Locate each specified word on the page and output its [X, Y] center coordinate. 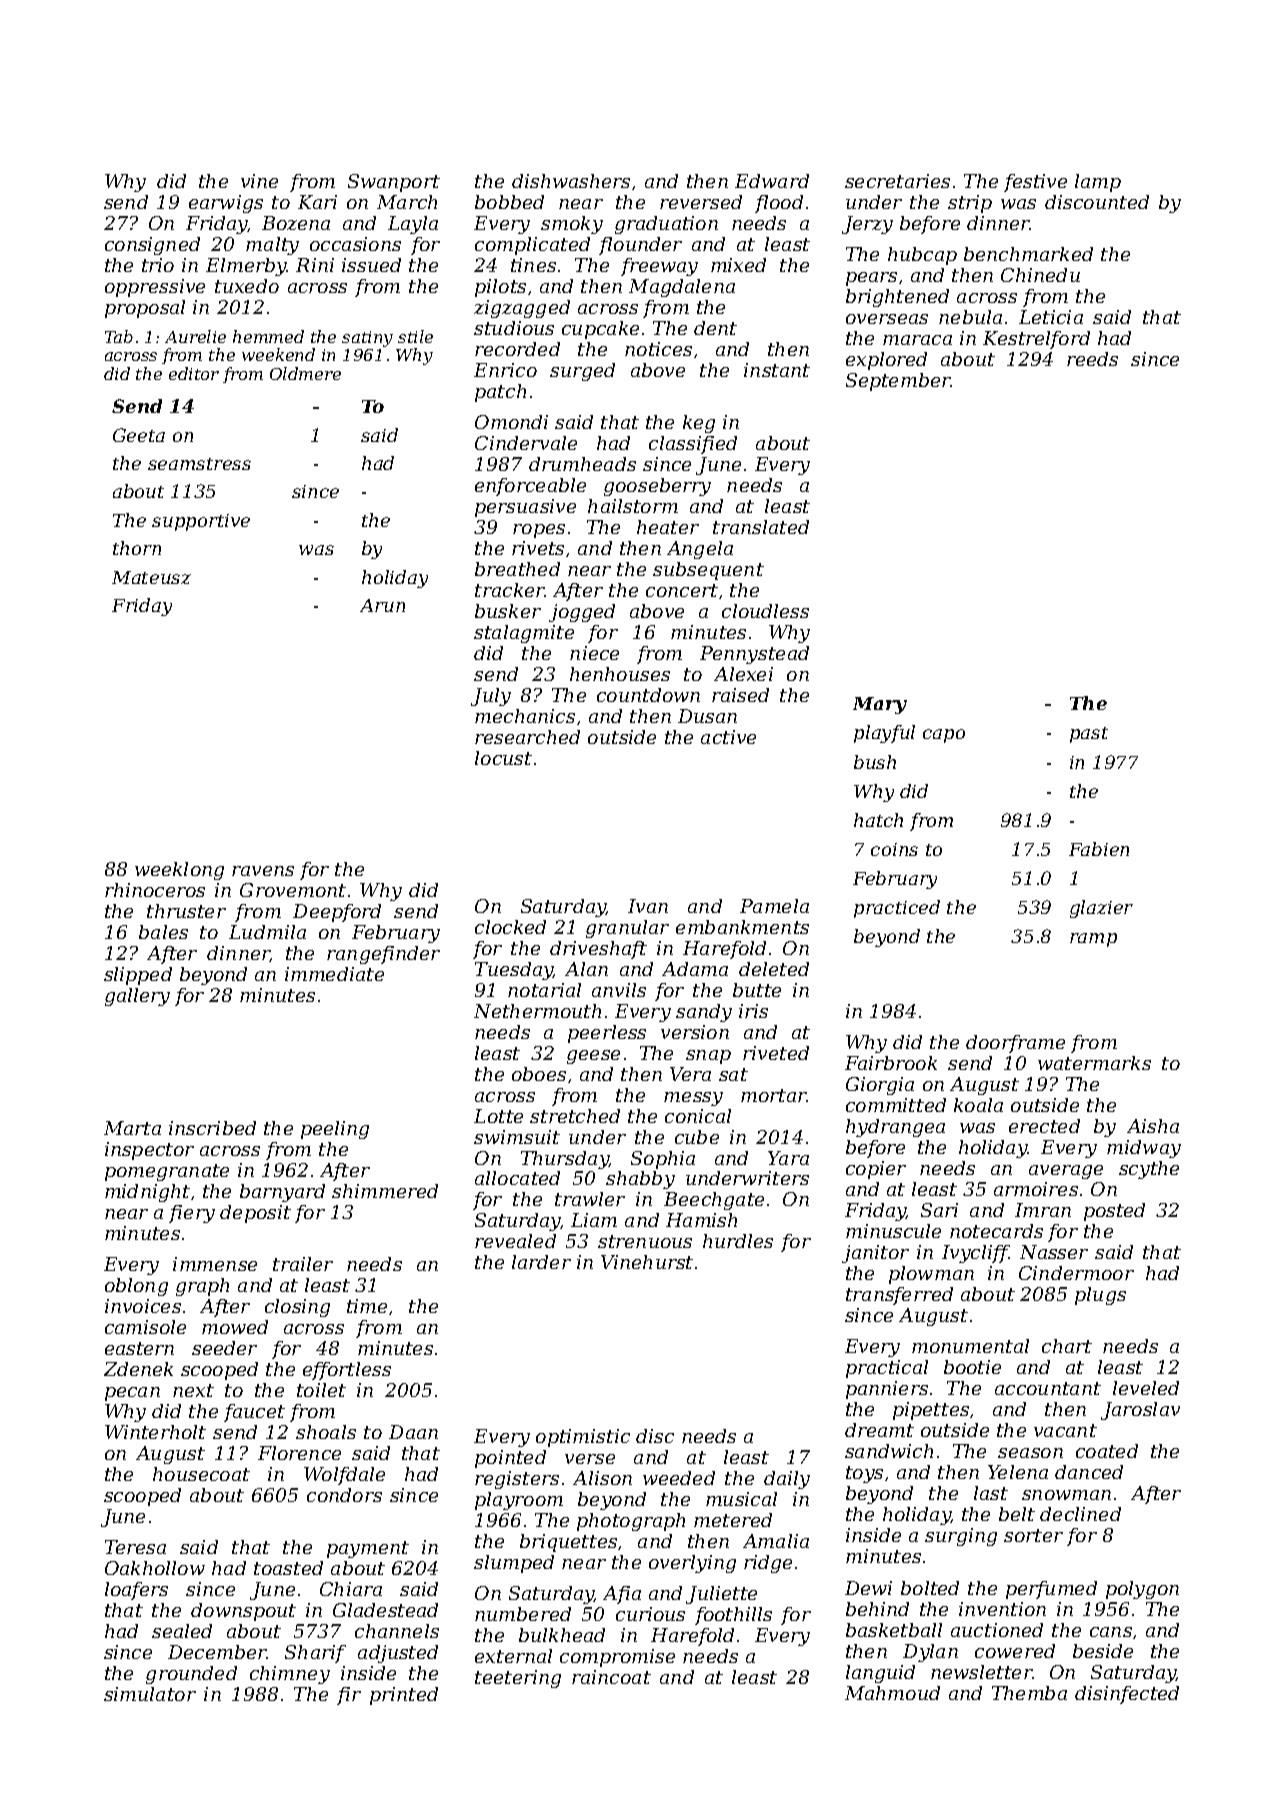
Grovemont [293, 890]
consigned [152, 246]
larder [541, 1262]
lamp [1098, 183]
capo [944, 736]
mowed [235, 1327]
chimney [290, 1675]
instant [777, 370]
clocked [510, 927]
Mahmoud [892, 1693]
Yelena [1018, 1472]
